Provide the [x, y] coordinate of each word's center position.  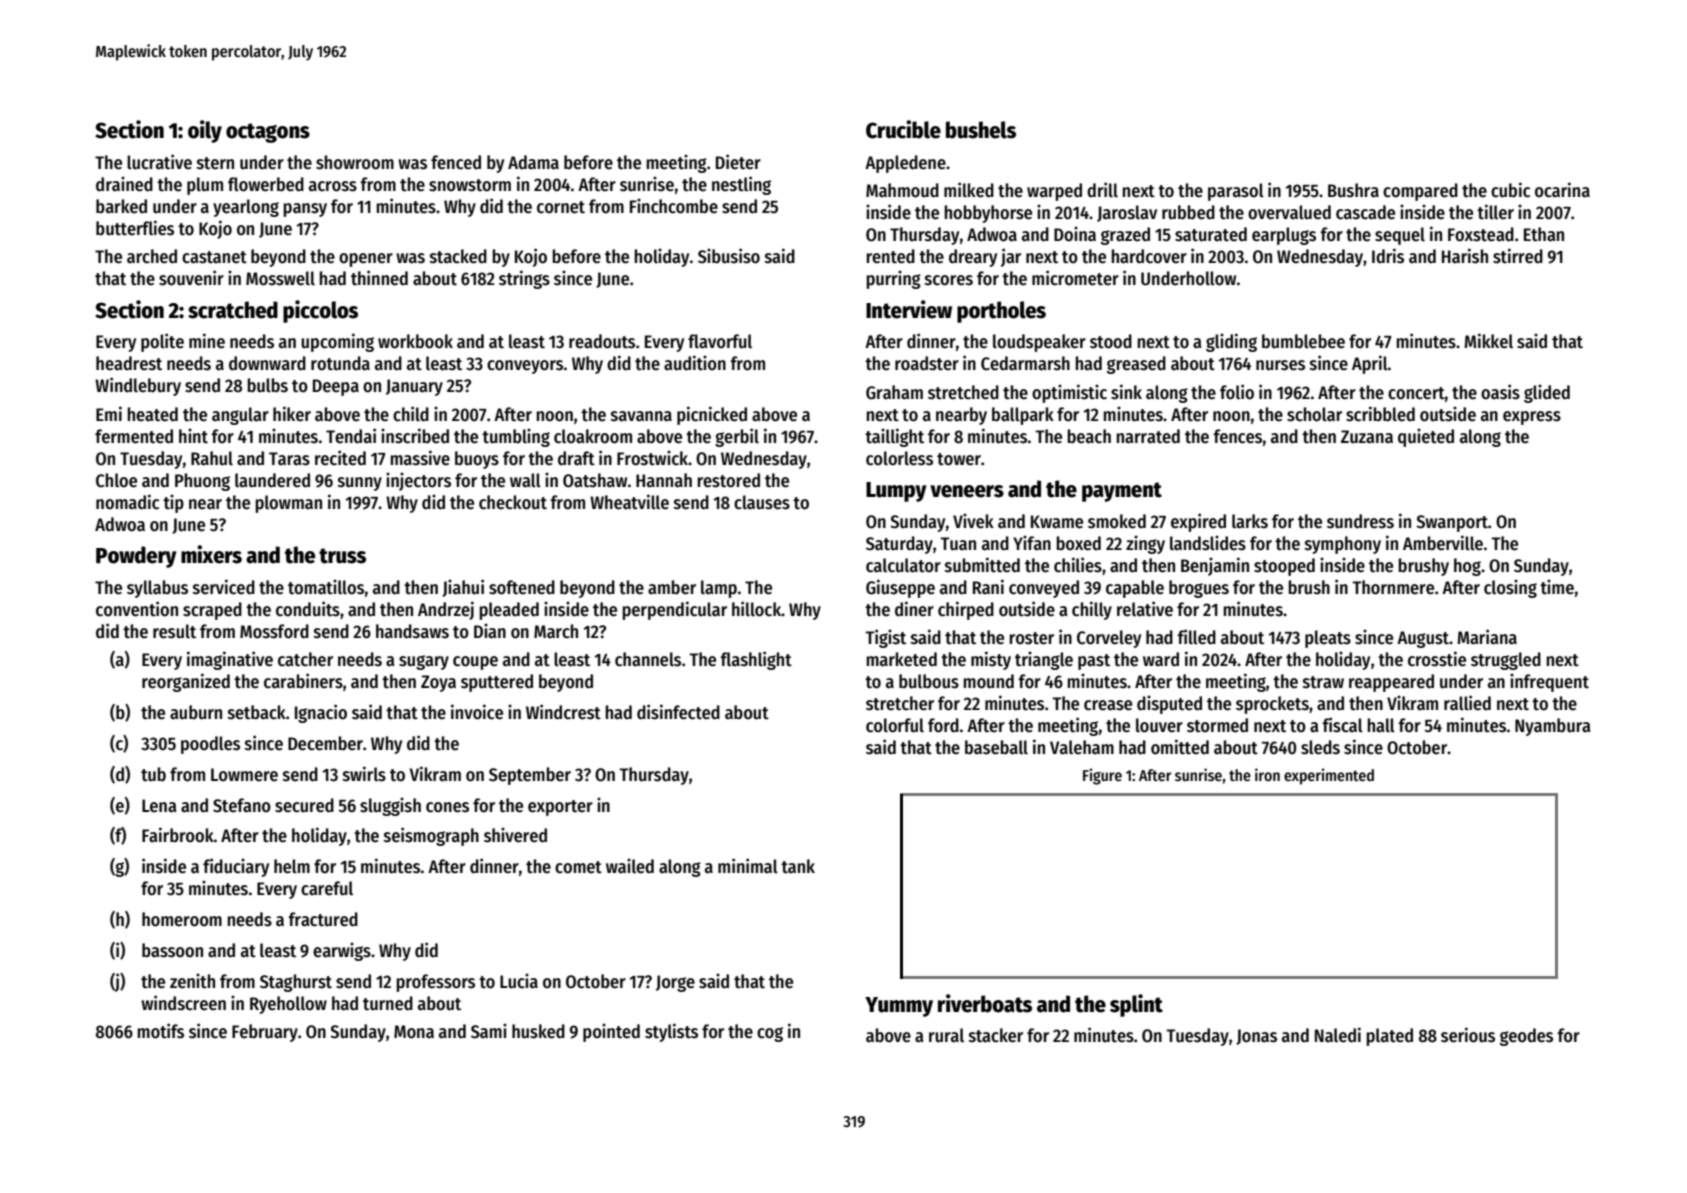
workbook [415, 341]
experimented [1329, 776]
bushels [981, 130]
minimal [748, 865]
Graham [894, 392]
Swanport [1452, 523]
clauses [762, 502]
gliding [1231, 342]
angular [240, 416]
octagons [268, 133]
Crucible [903, 129]
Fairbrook [178, 835]
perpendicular [675, 610]
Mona [414, 1032]
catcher [305, 659]
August [1423, 639]
